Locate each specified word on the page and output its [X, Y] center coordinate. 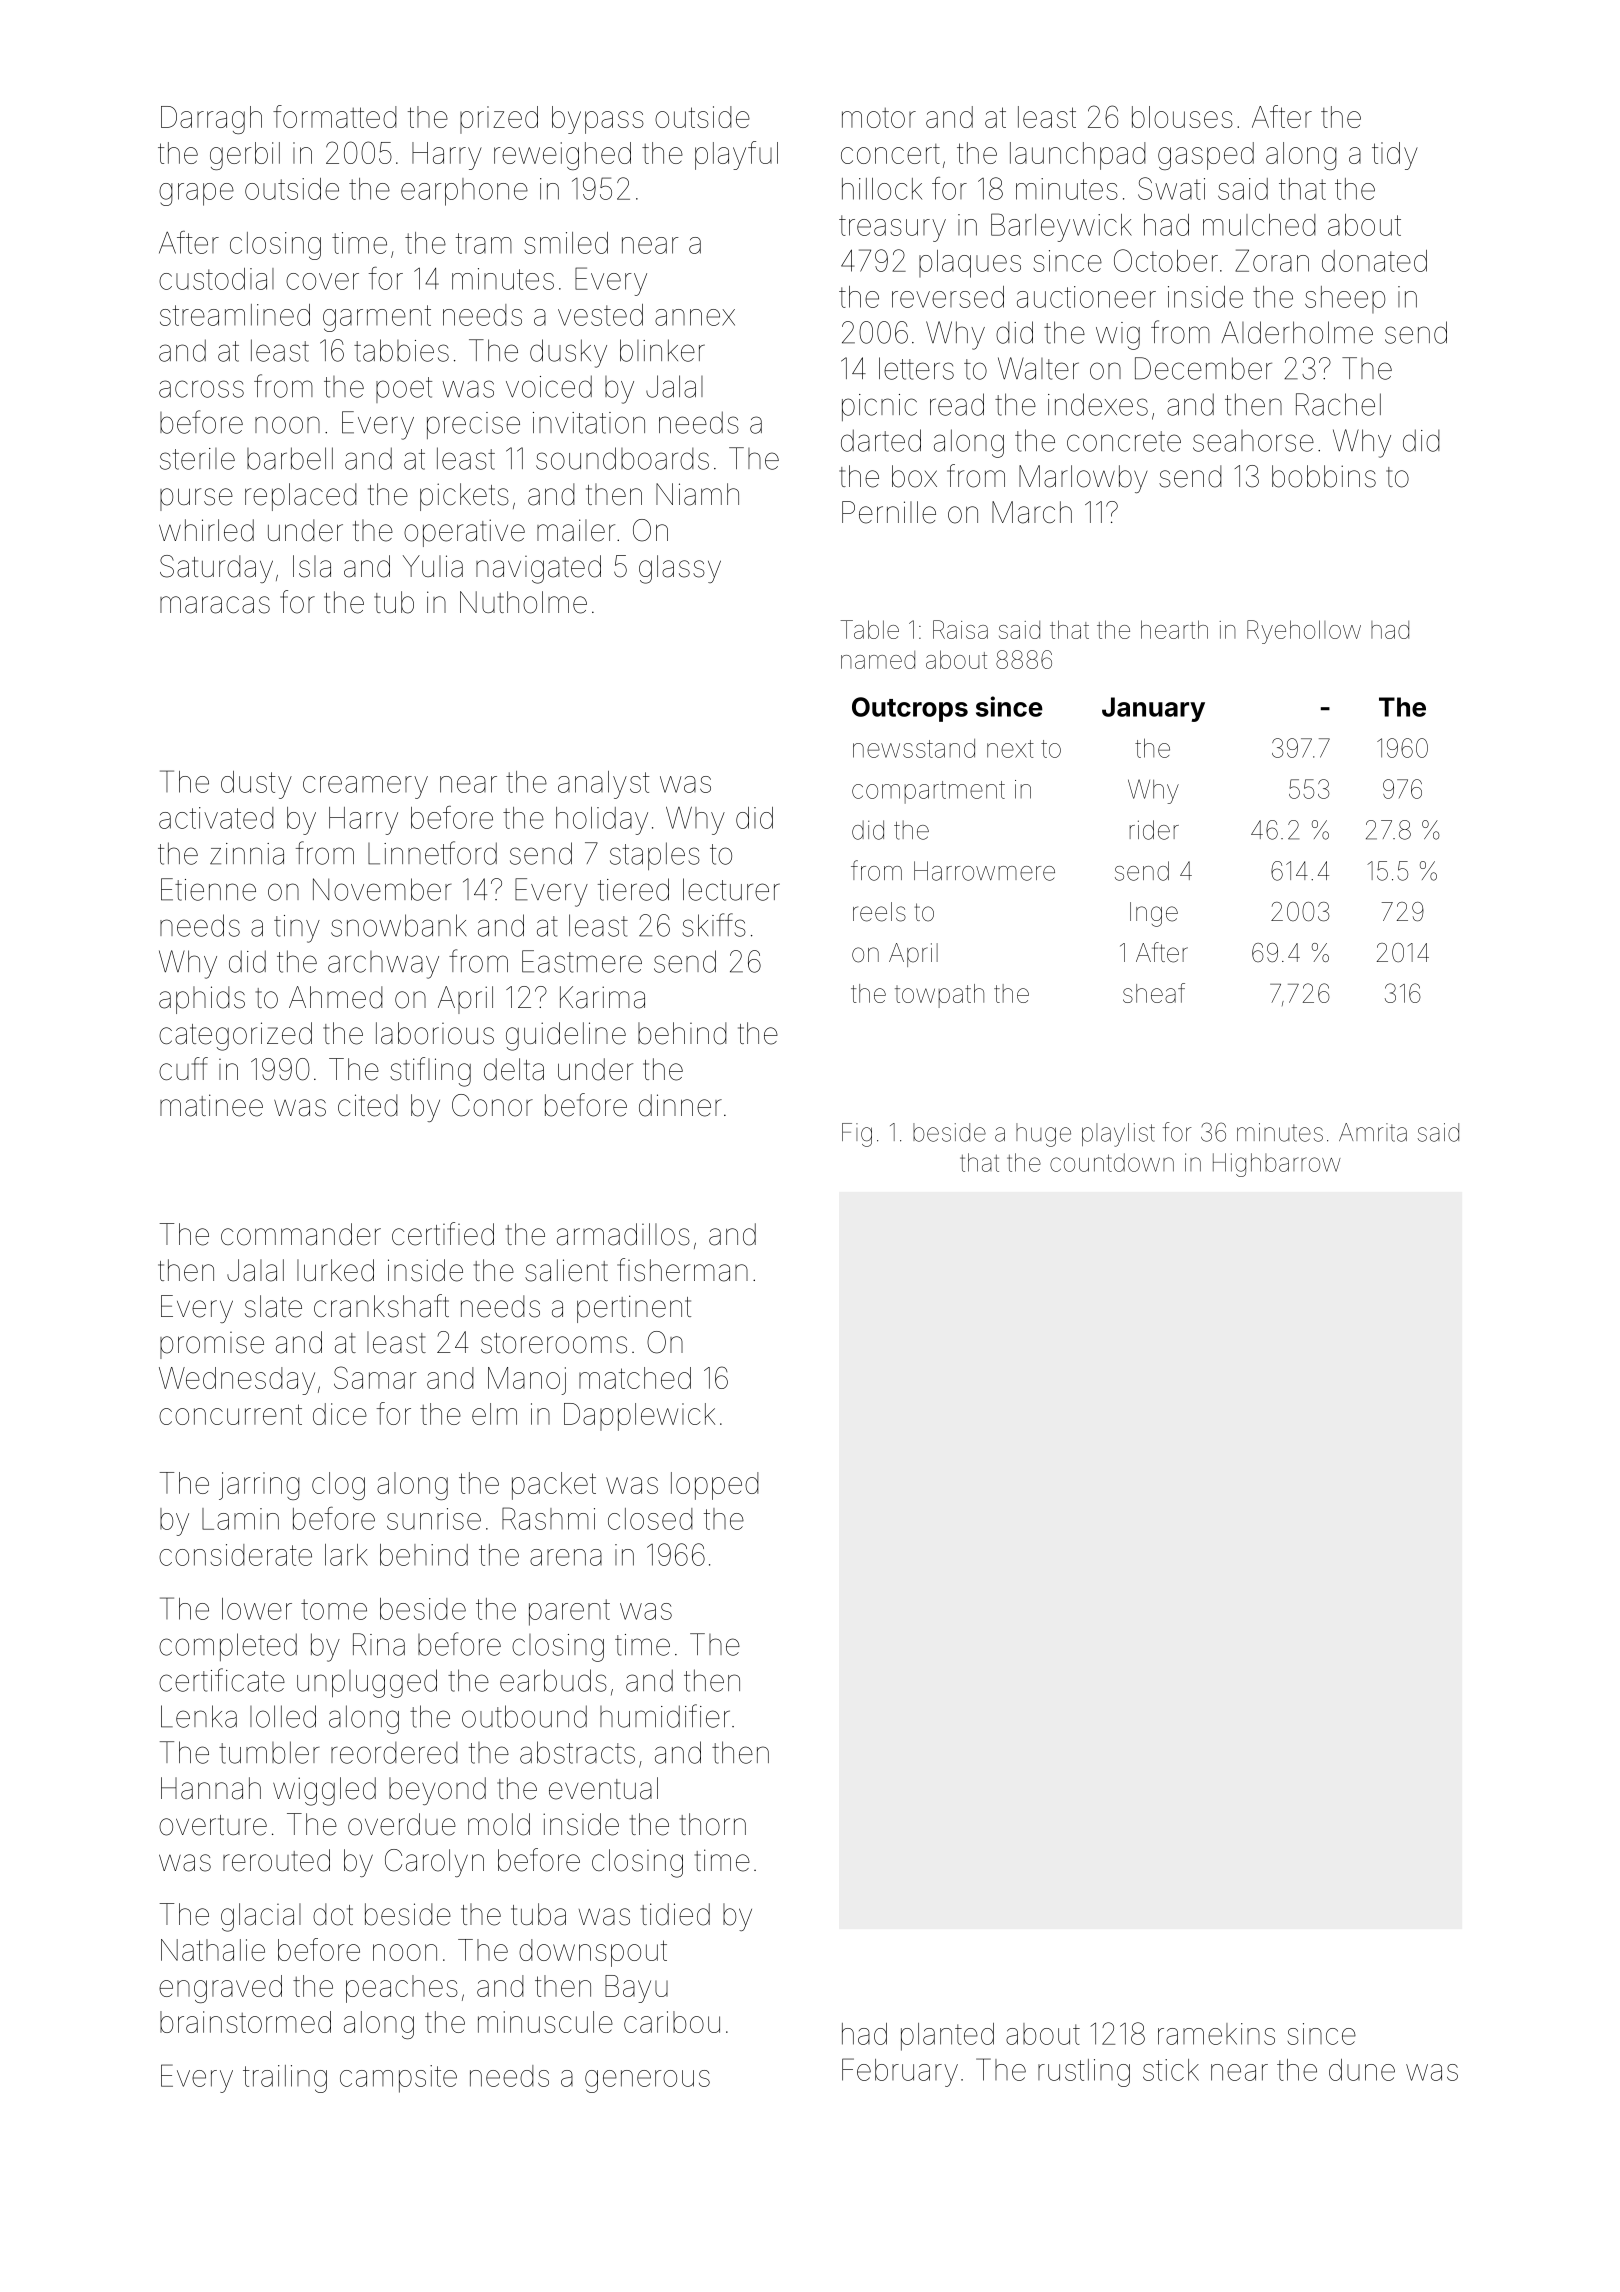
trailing [285, 2079]
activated [216, 818]
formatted [335, 116]
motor [879, 118]
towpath [939, 996]
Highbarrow [1277, 1165]
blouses [1182, 117]
